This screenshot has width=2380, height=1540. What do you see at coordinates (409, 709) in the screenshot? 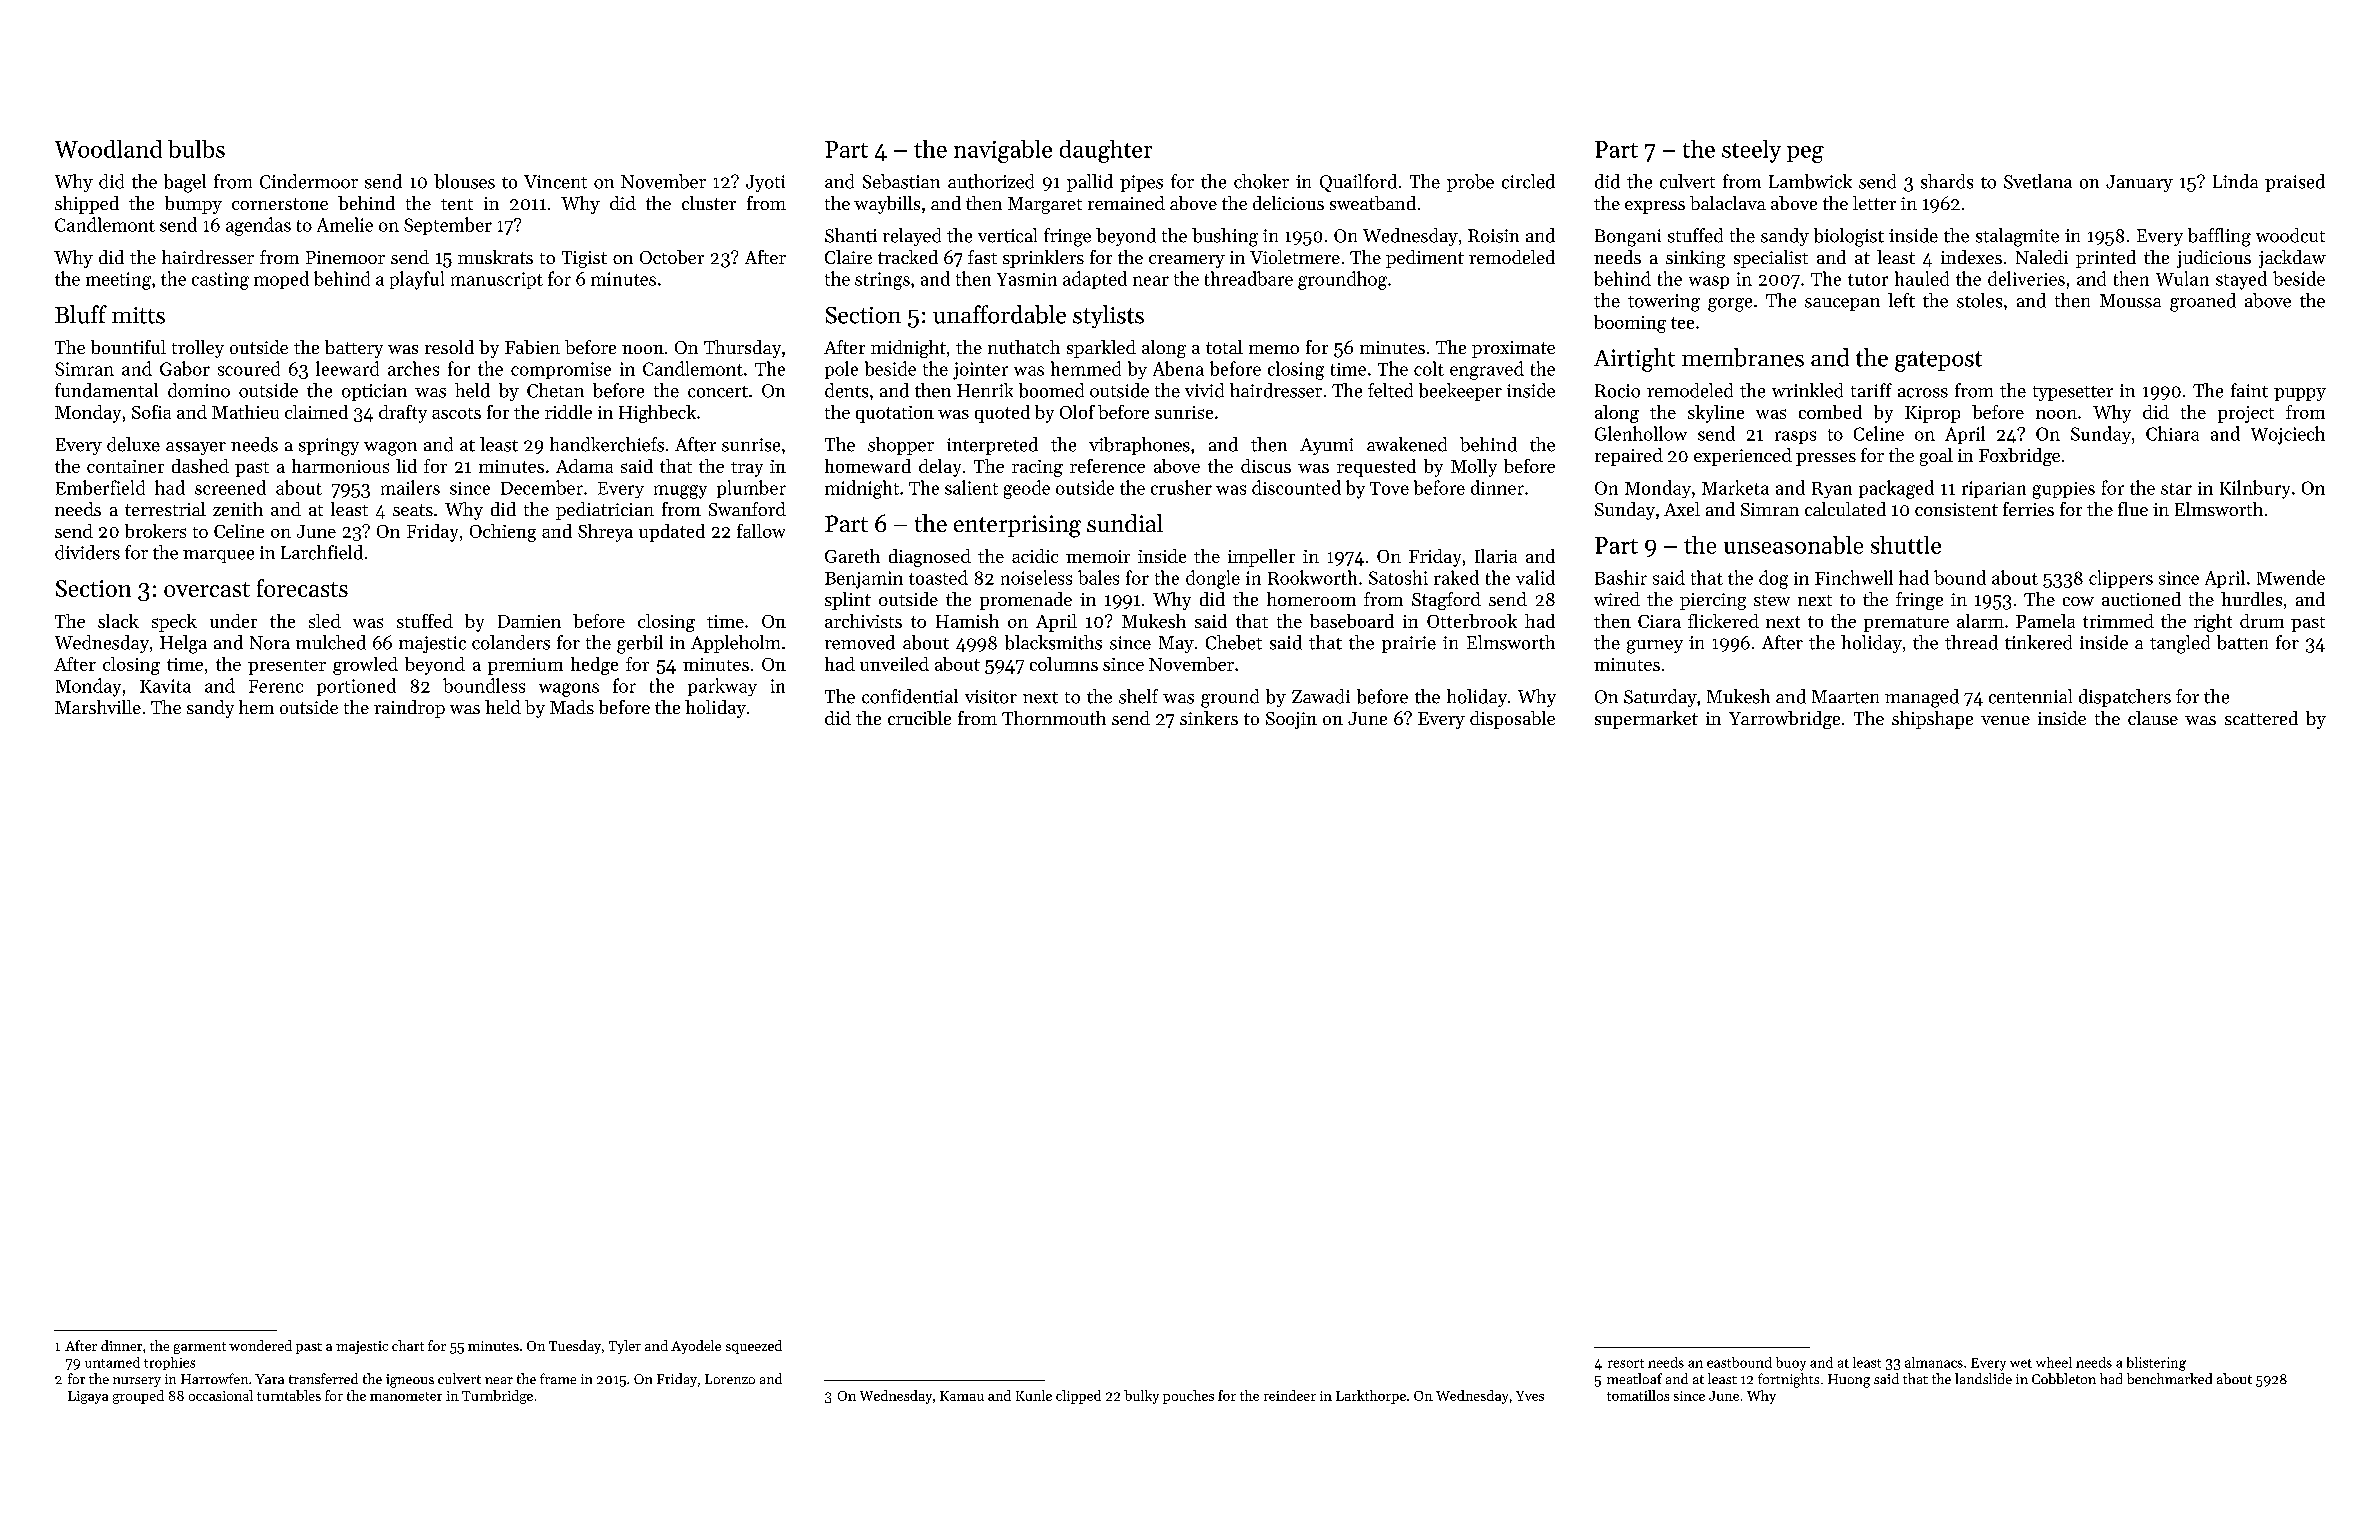
I see `raindrop` at bounding box center [409, 709].
